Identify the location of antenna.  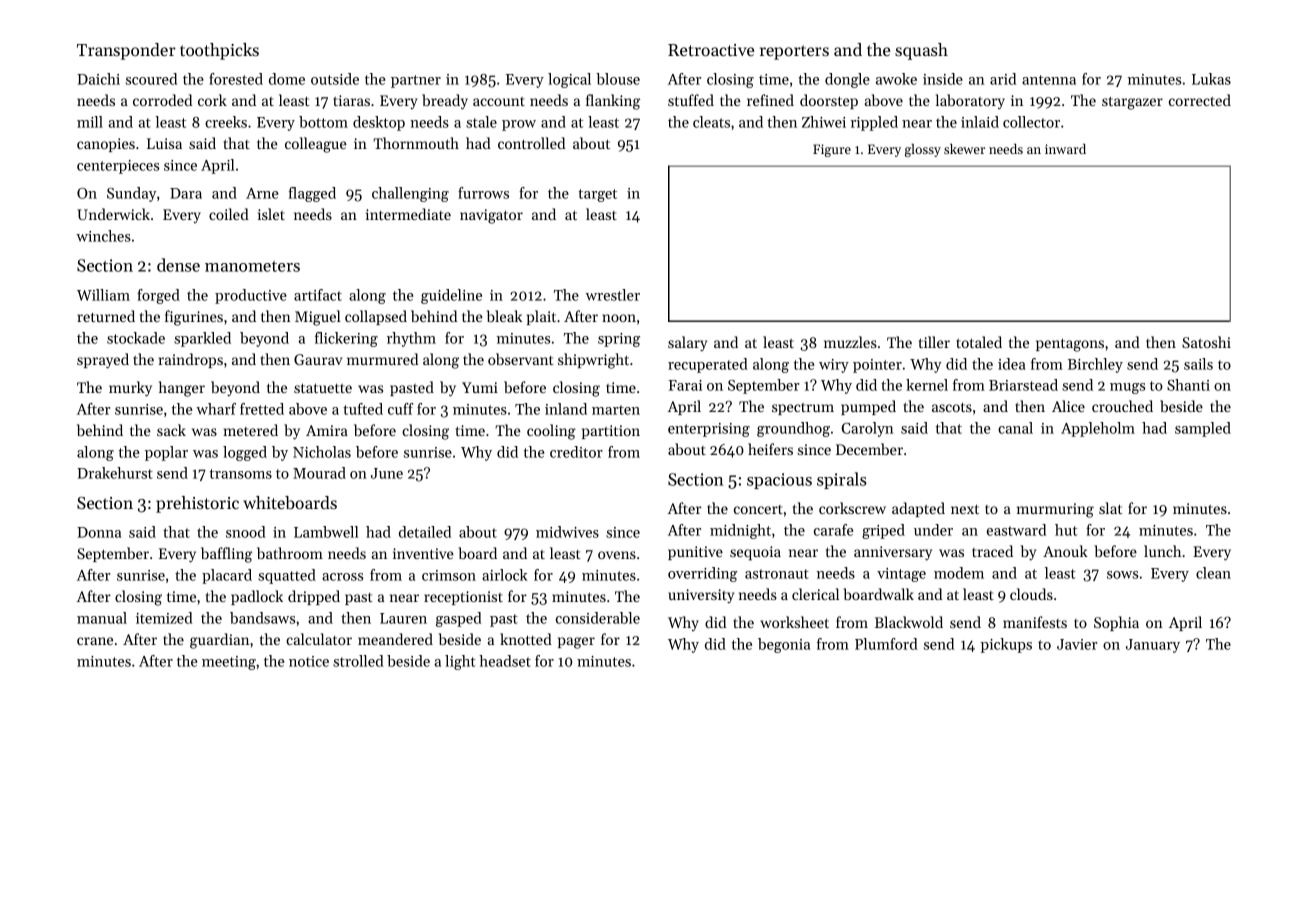
(1049, 80).
